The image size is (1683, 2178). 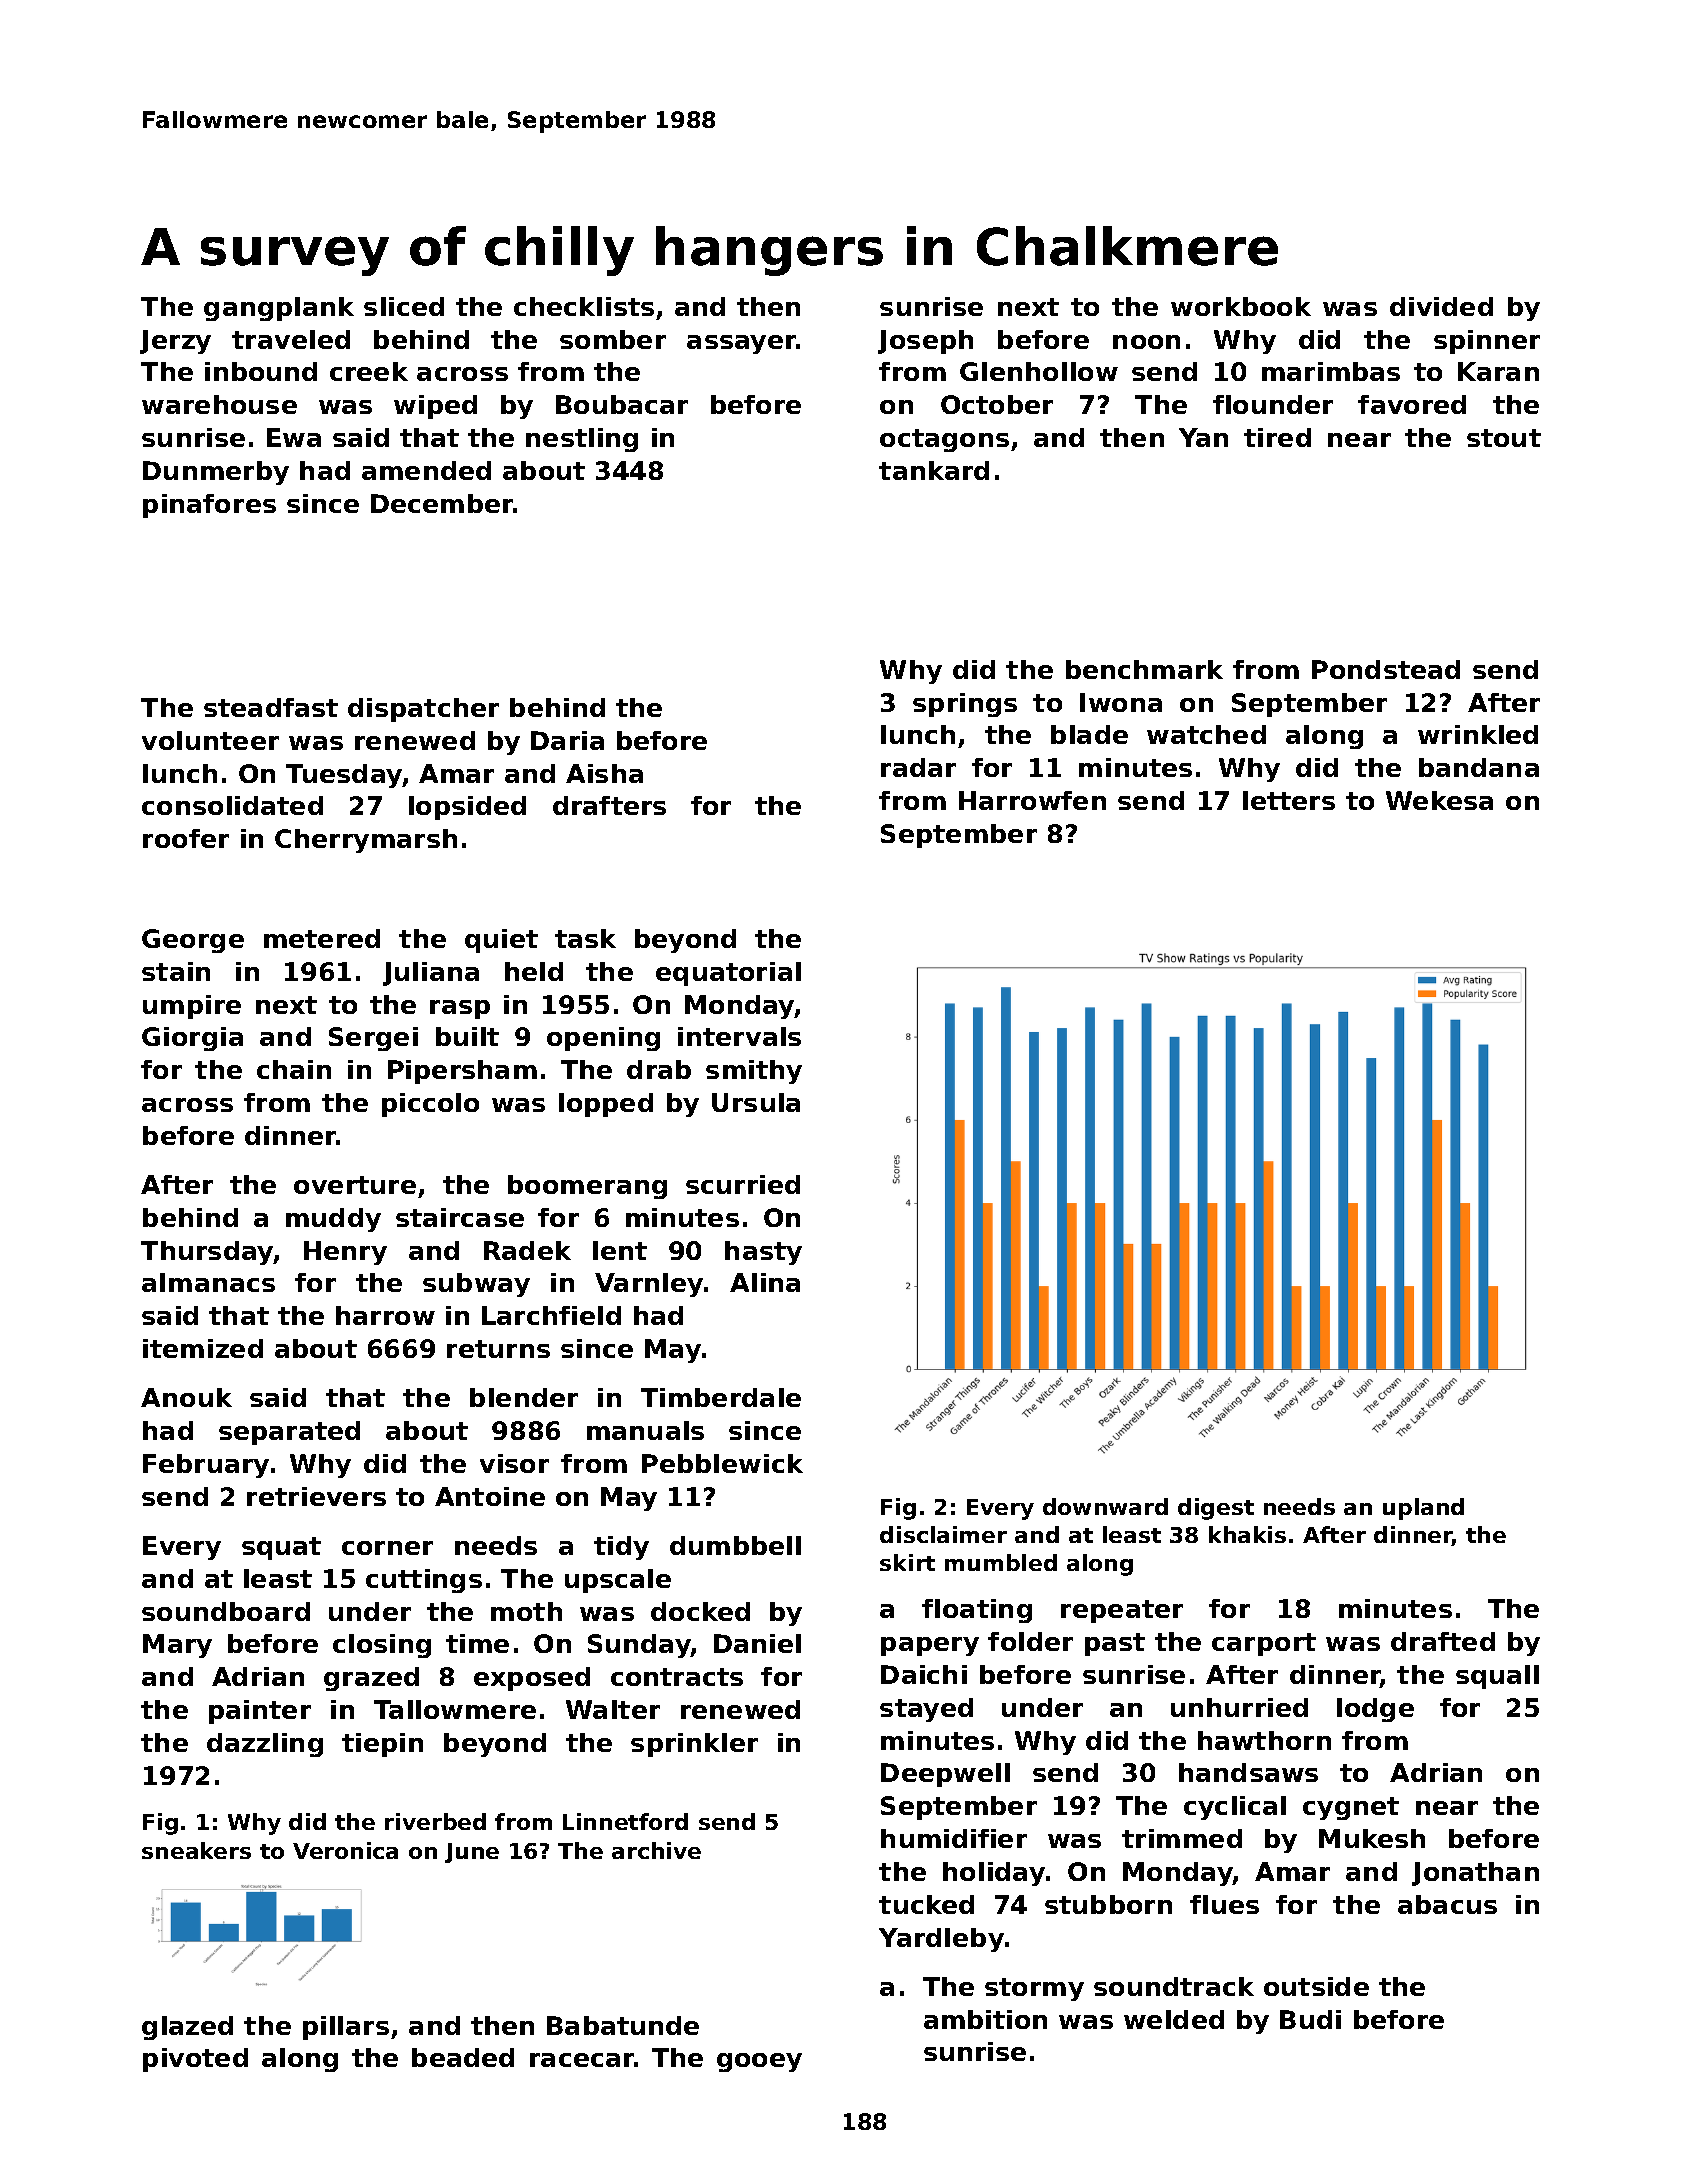 What do you see at coordinates (728, 974) in the page?
I see `equatorial` at bounding box center [728, 974].
